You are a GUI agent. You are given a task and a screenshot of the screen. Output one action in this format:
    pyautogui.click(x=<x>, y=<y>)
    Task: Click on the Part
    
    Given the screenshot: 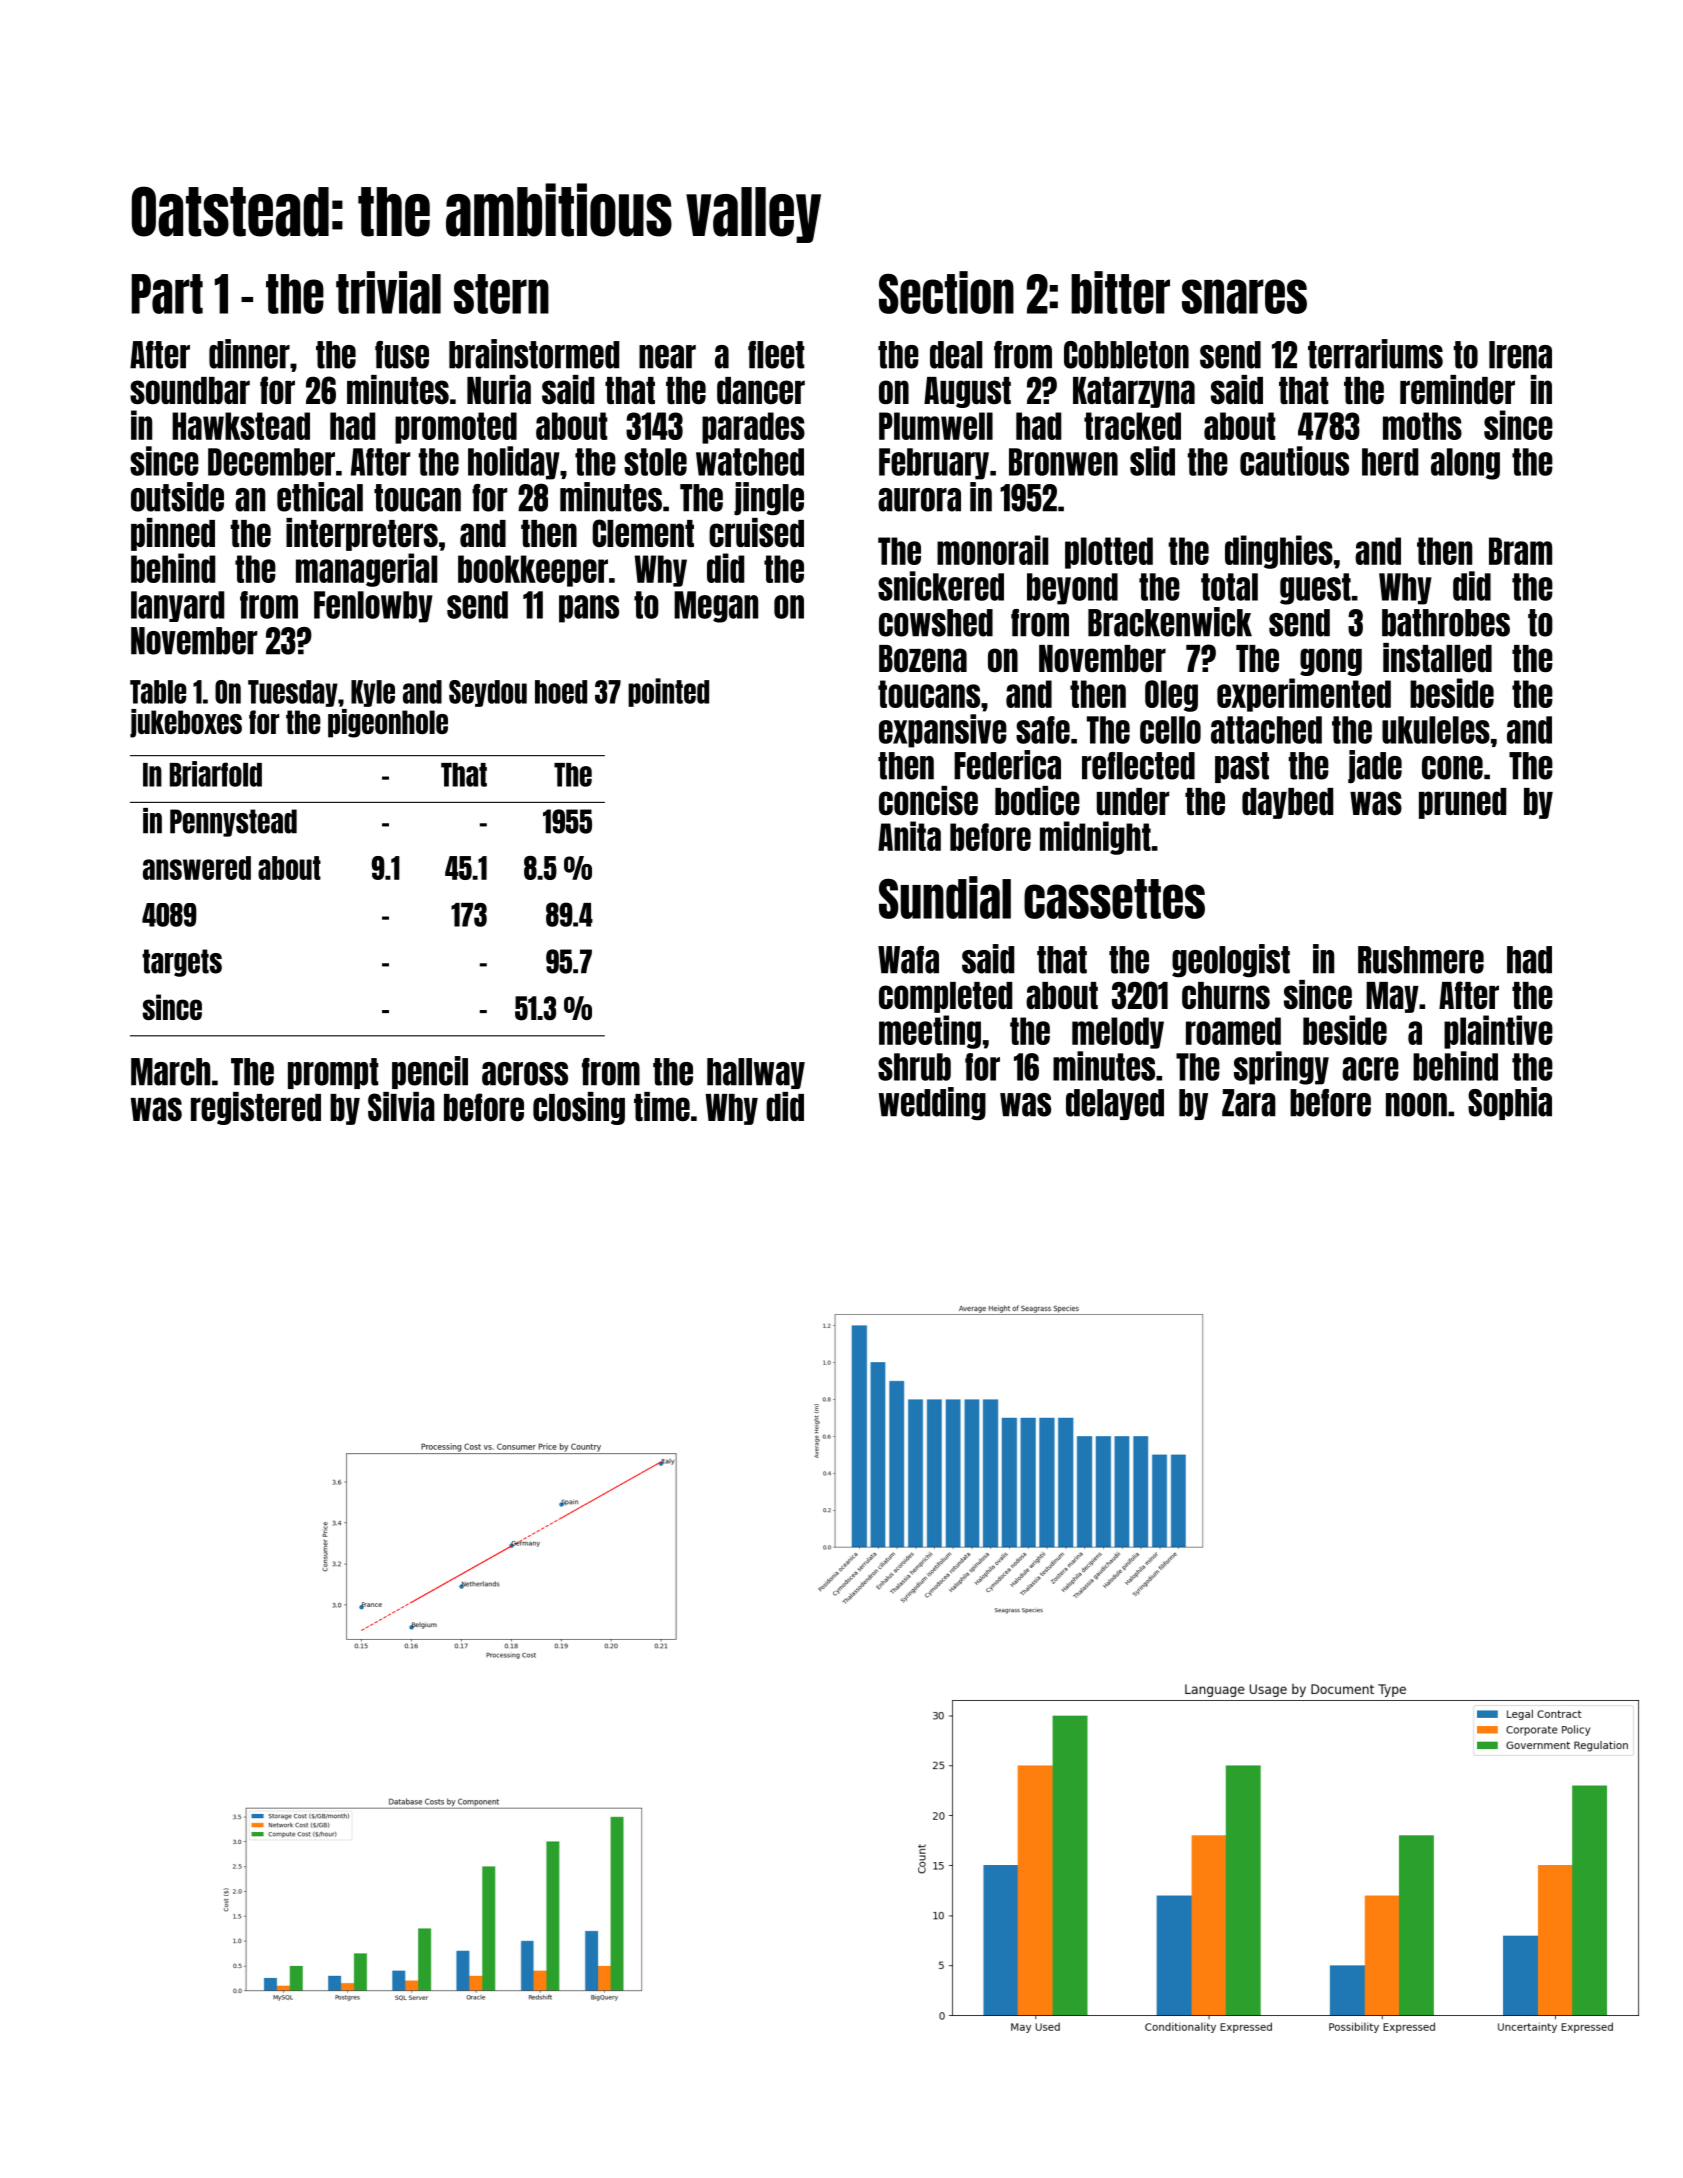 What is the action you would take?
    pyautogui.click(x=167, y=294)
